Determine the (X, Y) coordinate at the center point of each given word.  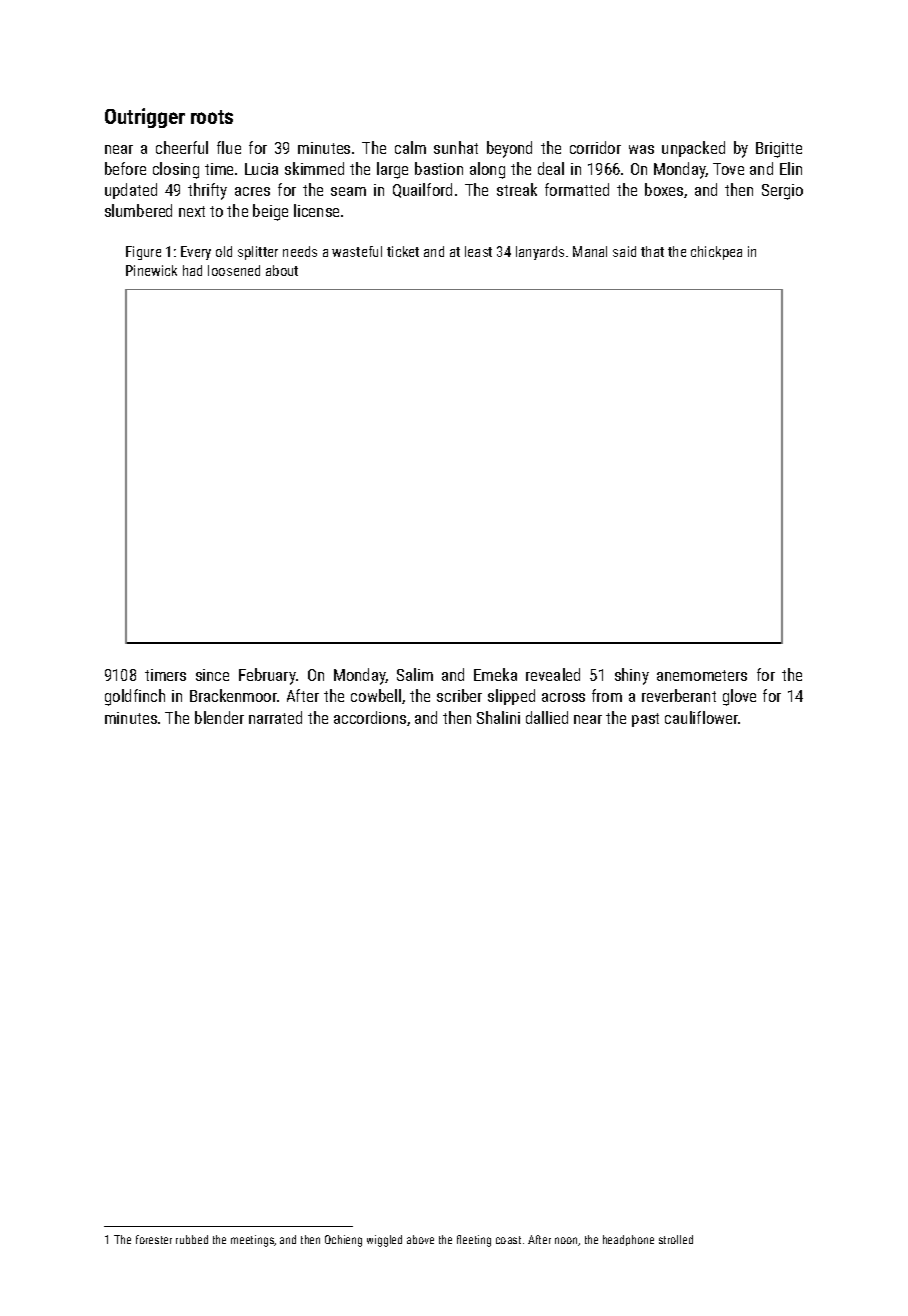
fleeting (474, 1241)
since (212, 675)
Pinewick (151, 270)
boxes (664, 189)
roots (212, 117)
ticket (403, 251)
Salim (415, 674)
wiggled (384, 1241)
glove (739, 697)
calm (410, 147)
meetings (252, 1241)
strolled (676, 1239)
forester (154, 1239)
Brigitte (779, 150)
